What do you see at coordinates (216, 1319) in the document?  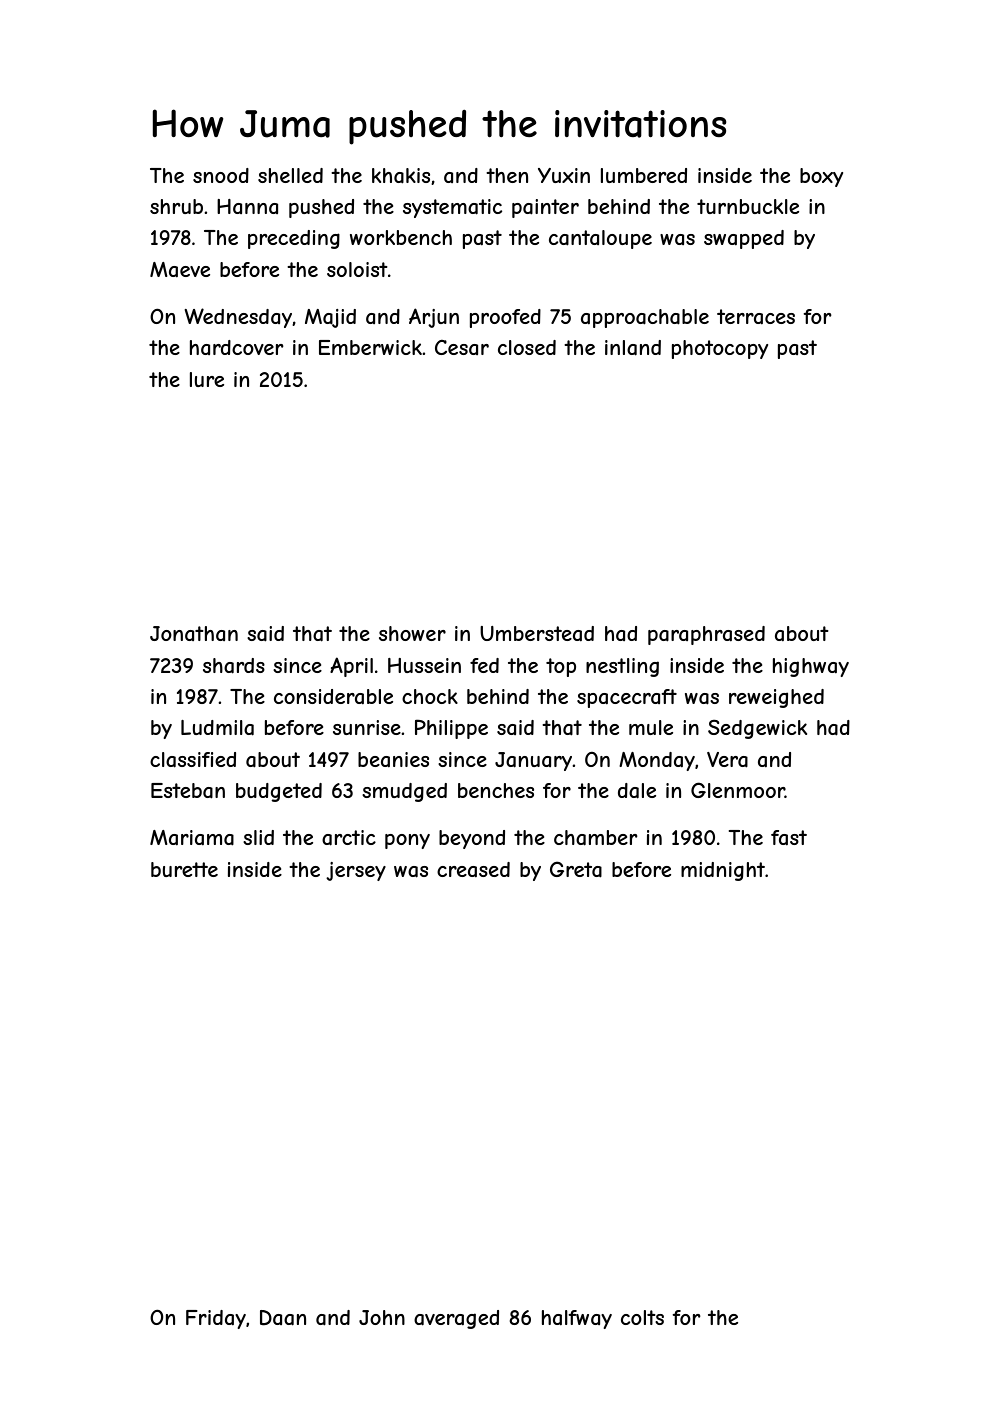 I see `Friday` at bounding box center [216, 1319].
